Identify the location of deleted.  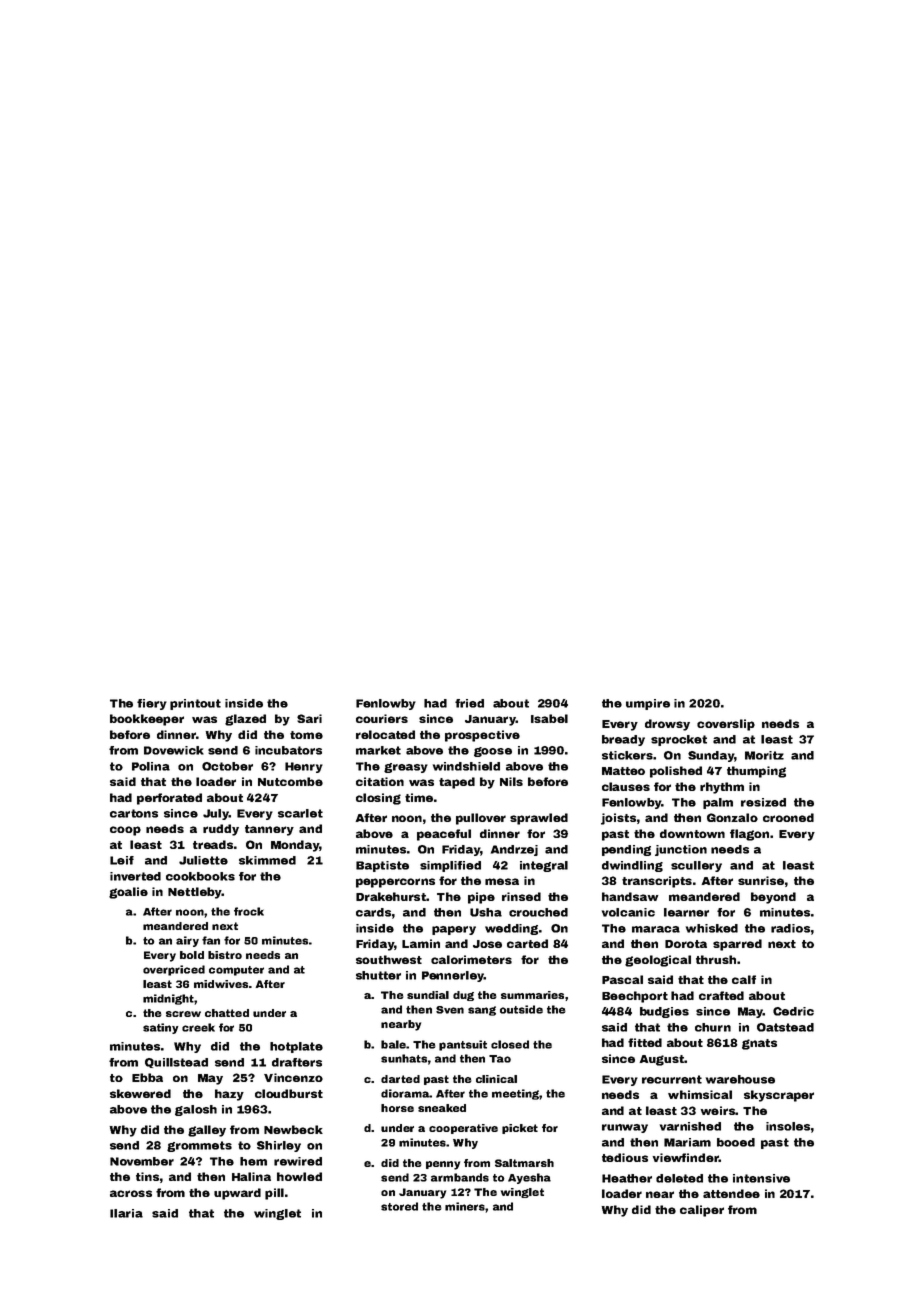
(679, 1178).
